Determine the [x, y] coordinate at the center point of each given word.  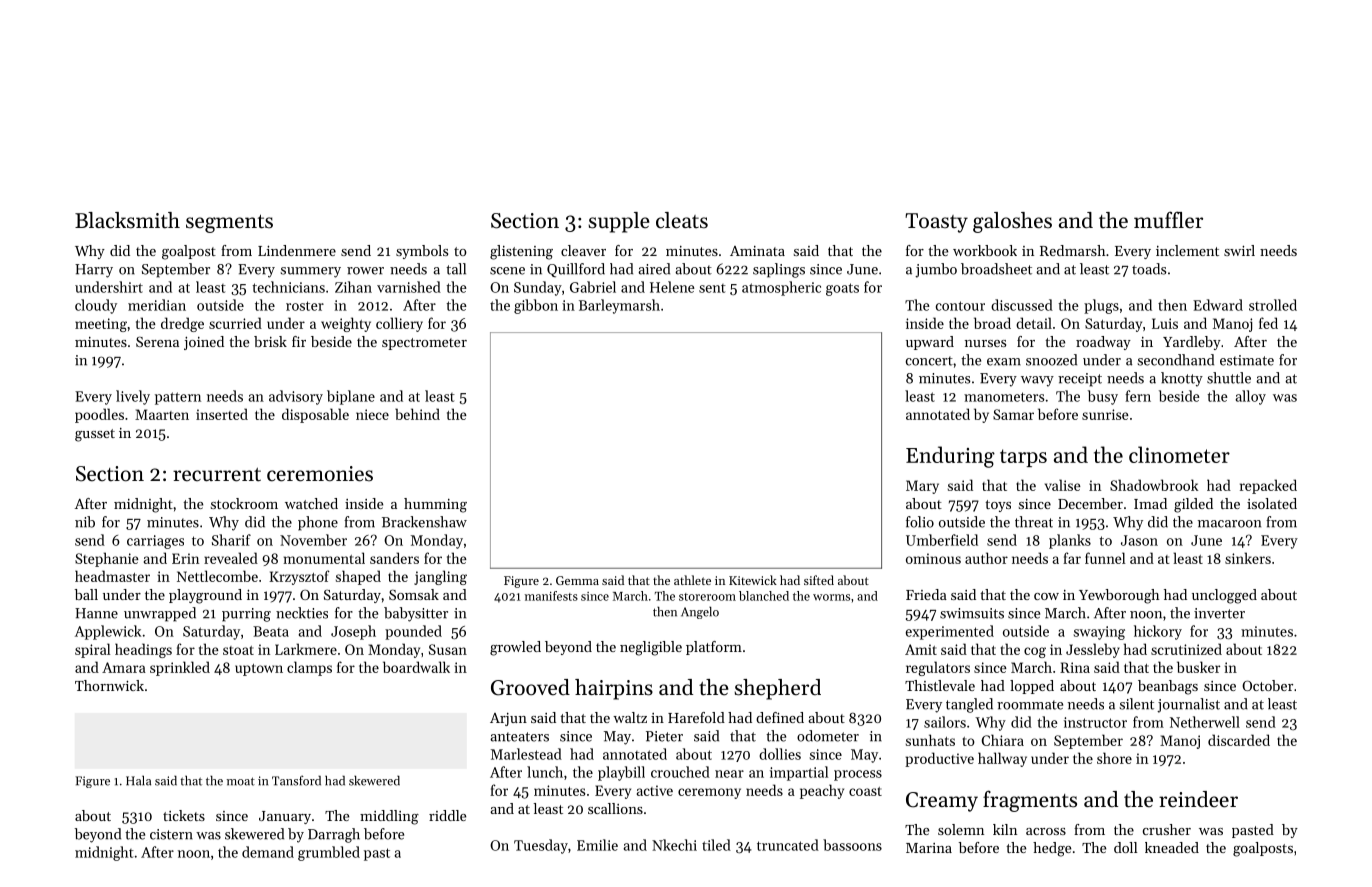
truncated [788, 845]
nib [85, 522]
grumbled [329, 853]
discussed [1022, 305]
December [1090, 503]
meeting [101, 325]
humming [435, 505]
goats [842, 289]
